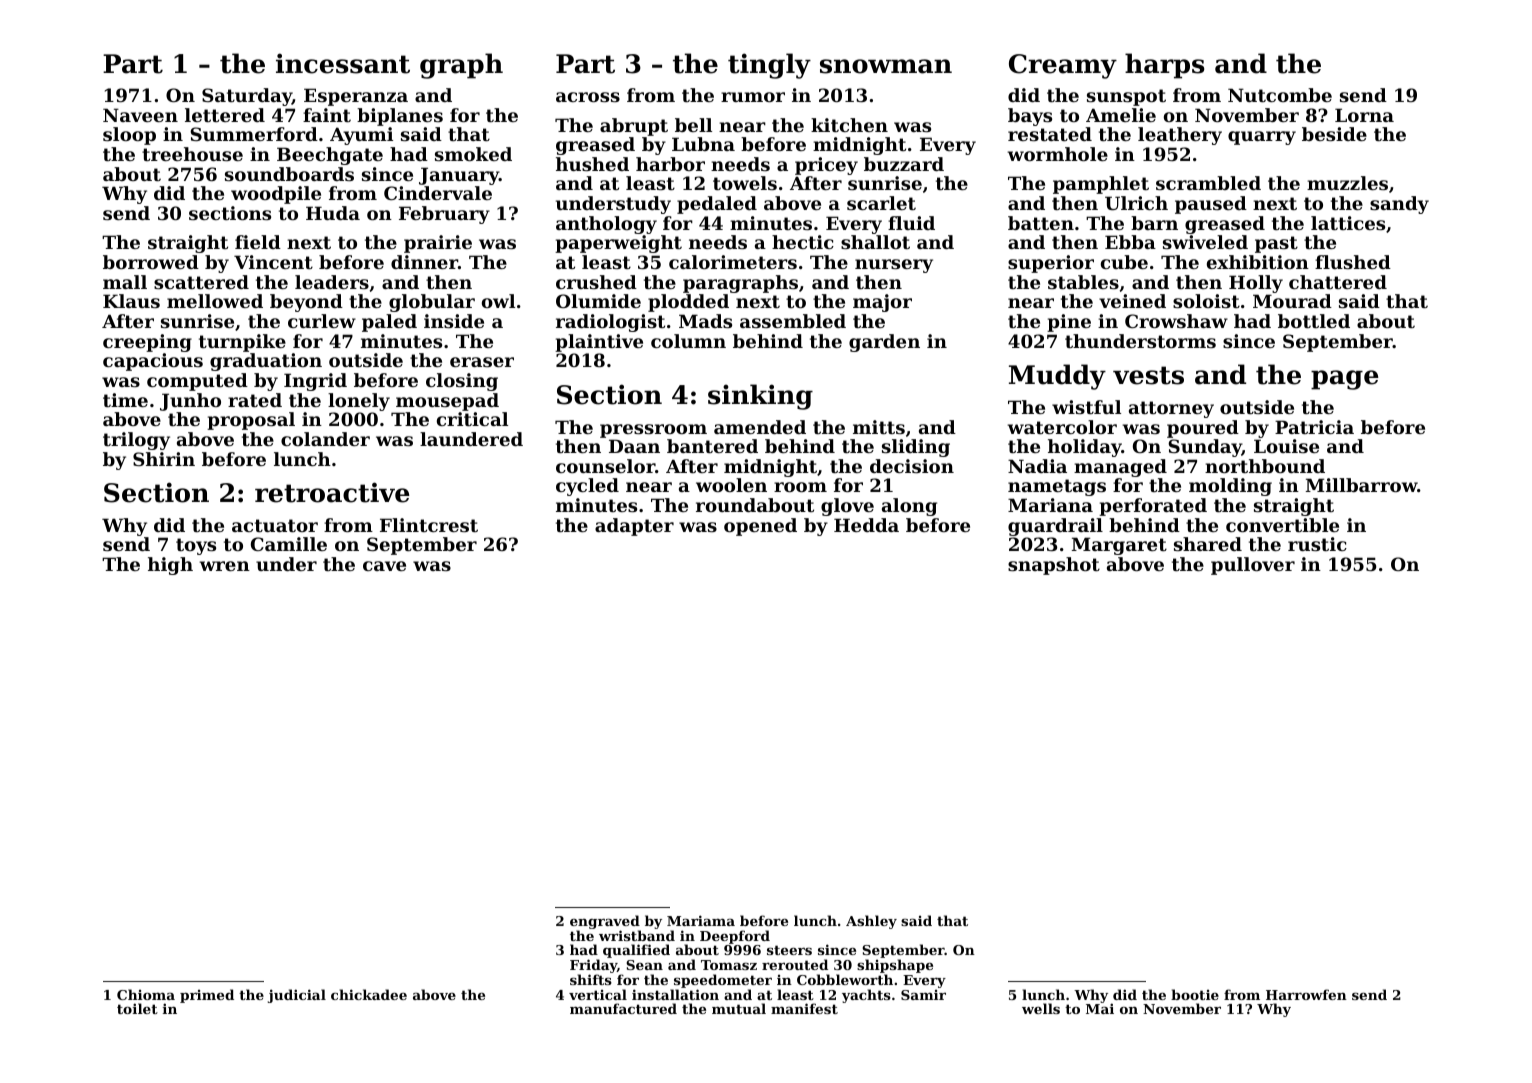 This page has height=1083, width=1532. What do you see at coordinates (473, 154) in the page?
I see `smoked` at bounding box center [473, 154].
